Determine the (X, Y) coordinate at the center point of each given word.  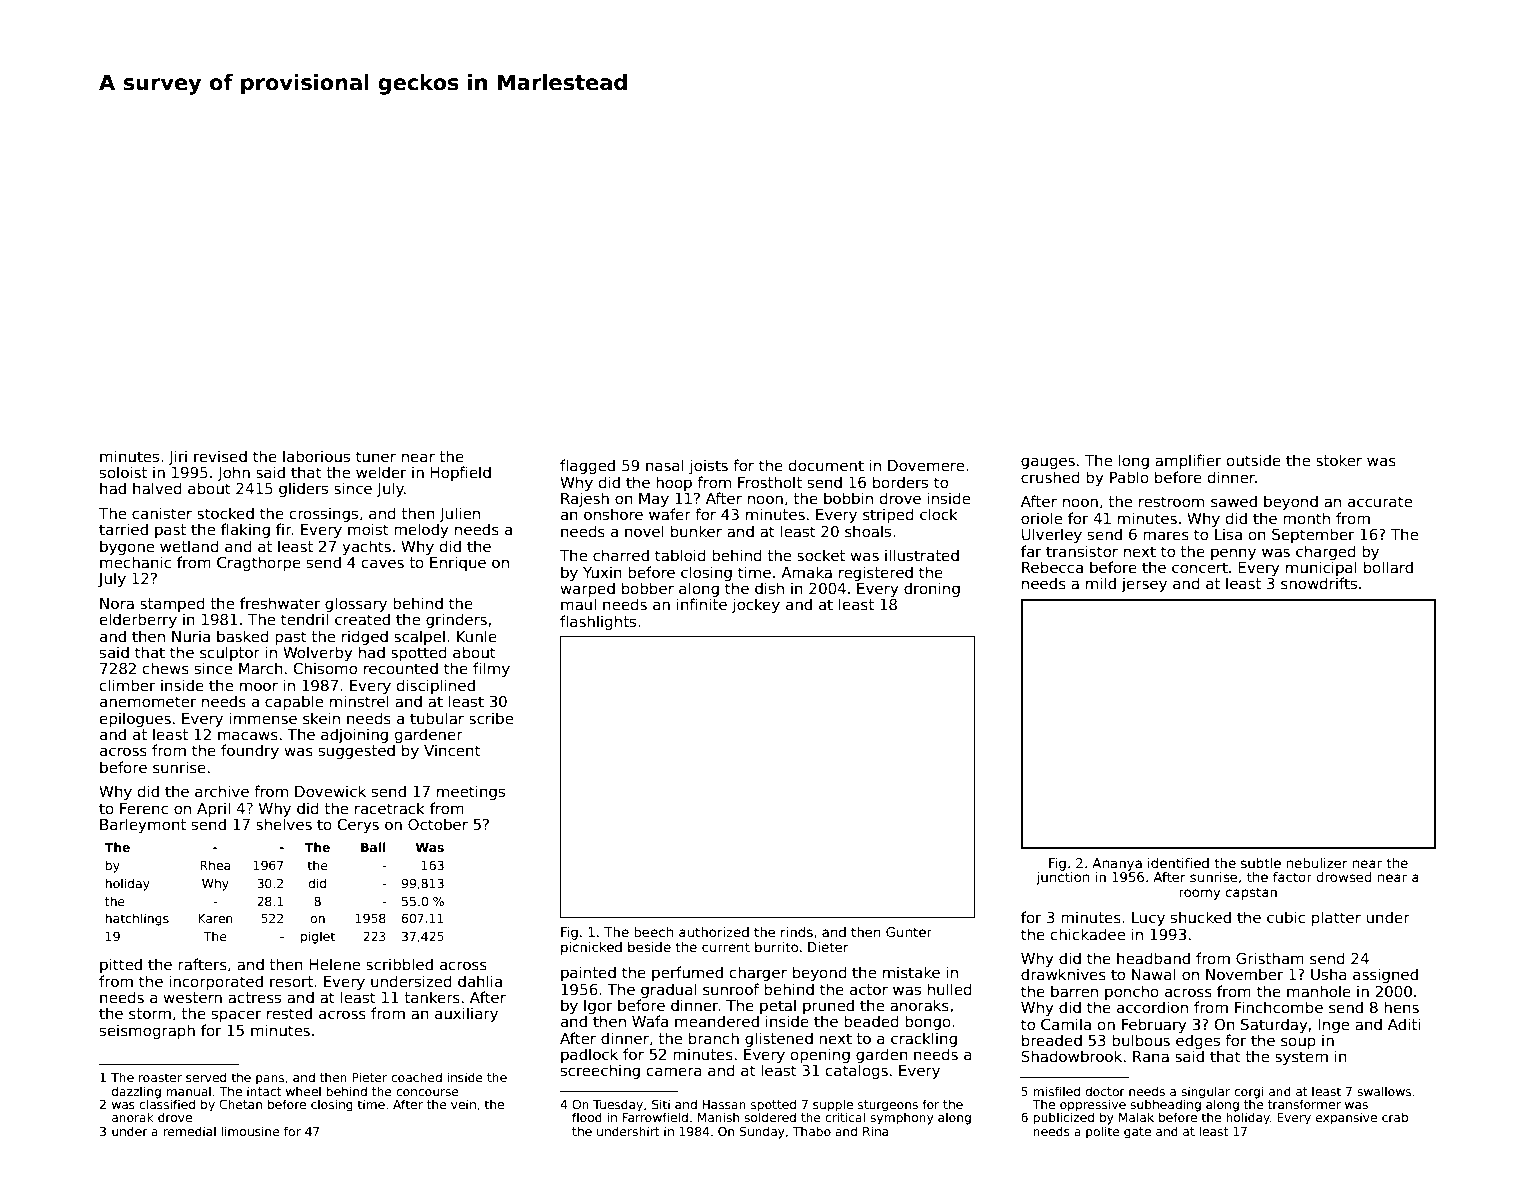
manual (188, 1091)
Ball (373, 847)
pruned (828, 1006)
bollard (1388, 567)
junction (1062, 878)
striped (888, 515)
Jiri (177, 457)
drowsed (1344, 877)
